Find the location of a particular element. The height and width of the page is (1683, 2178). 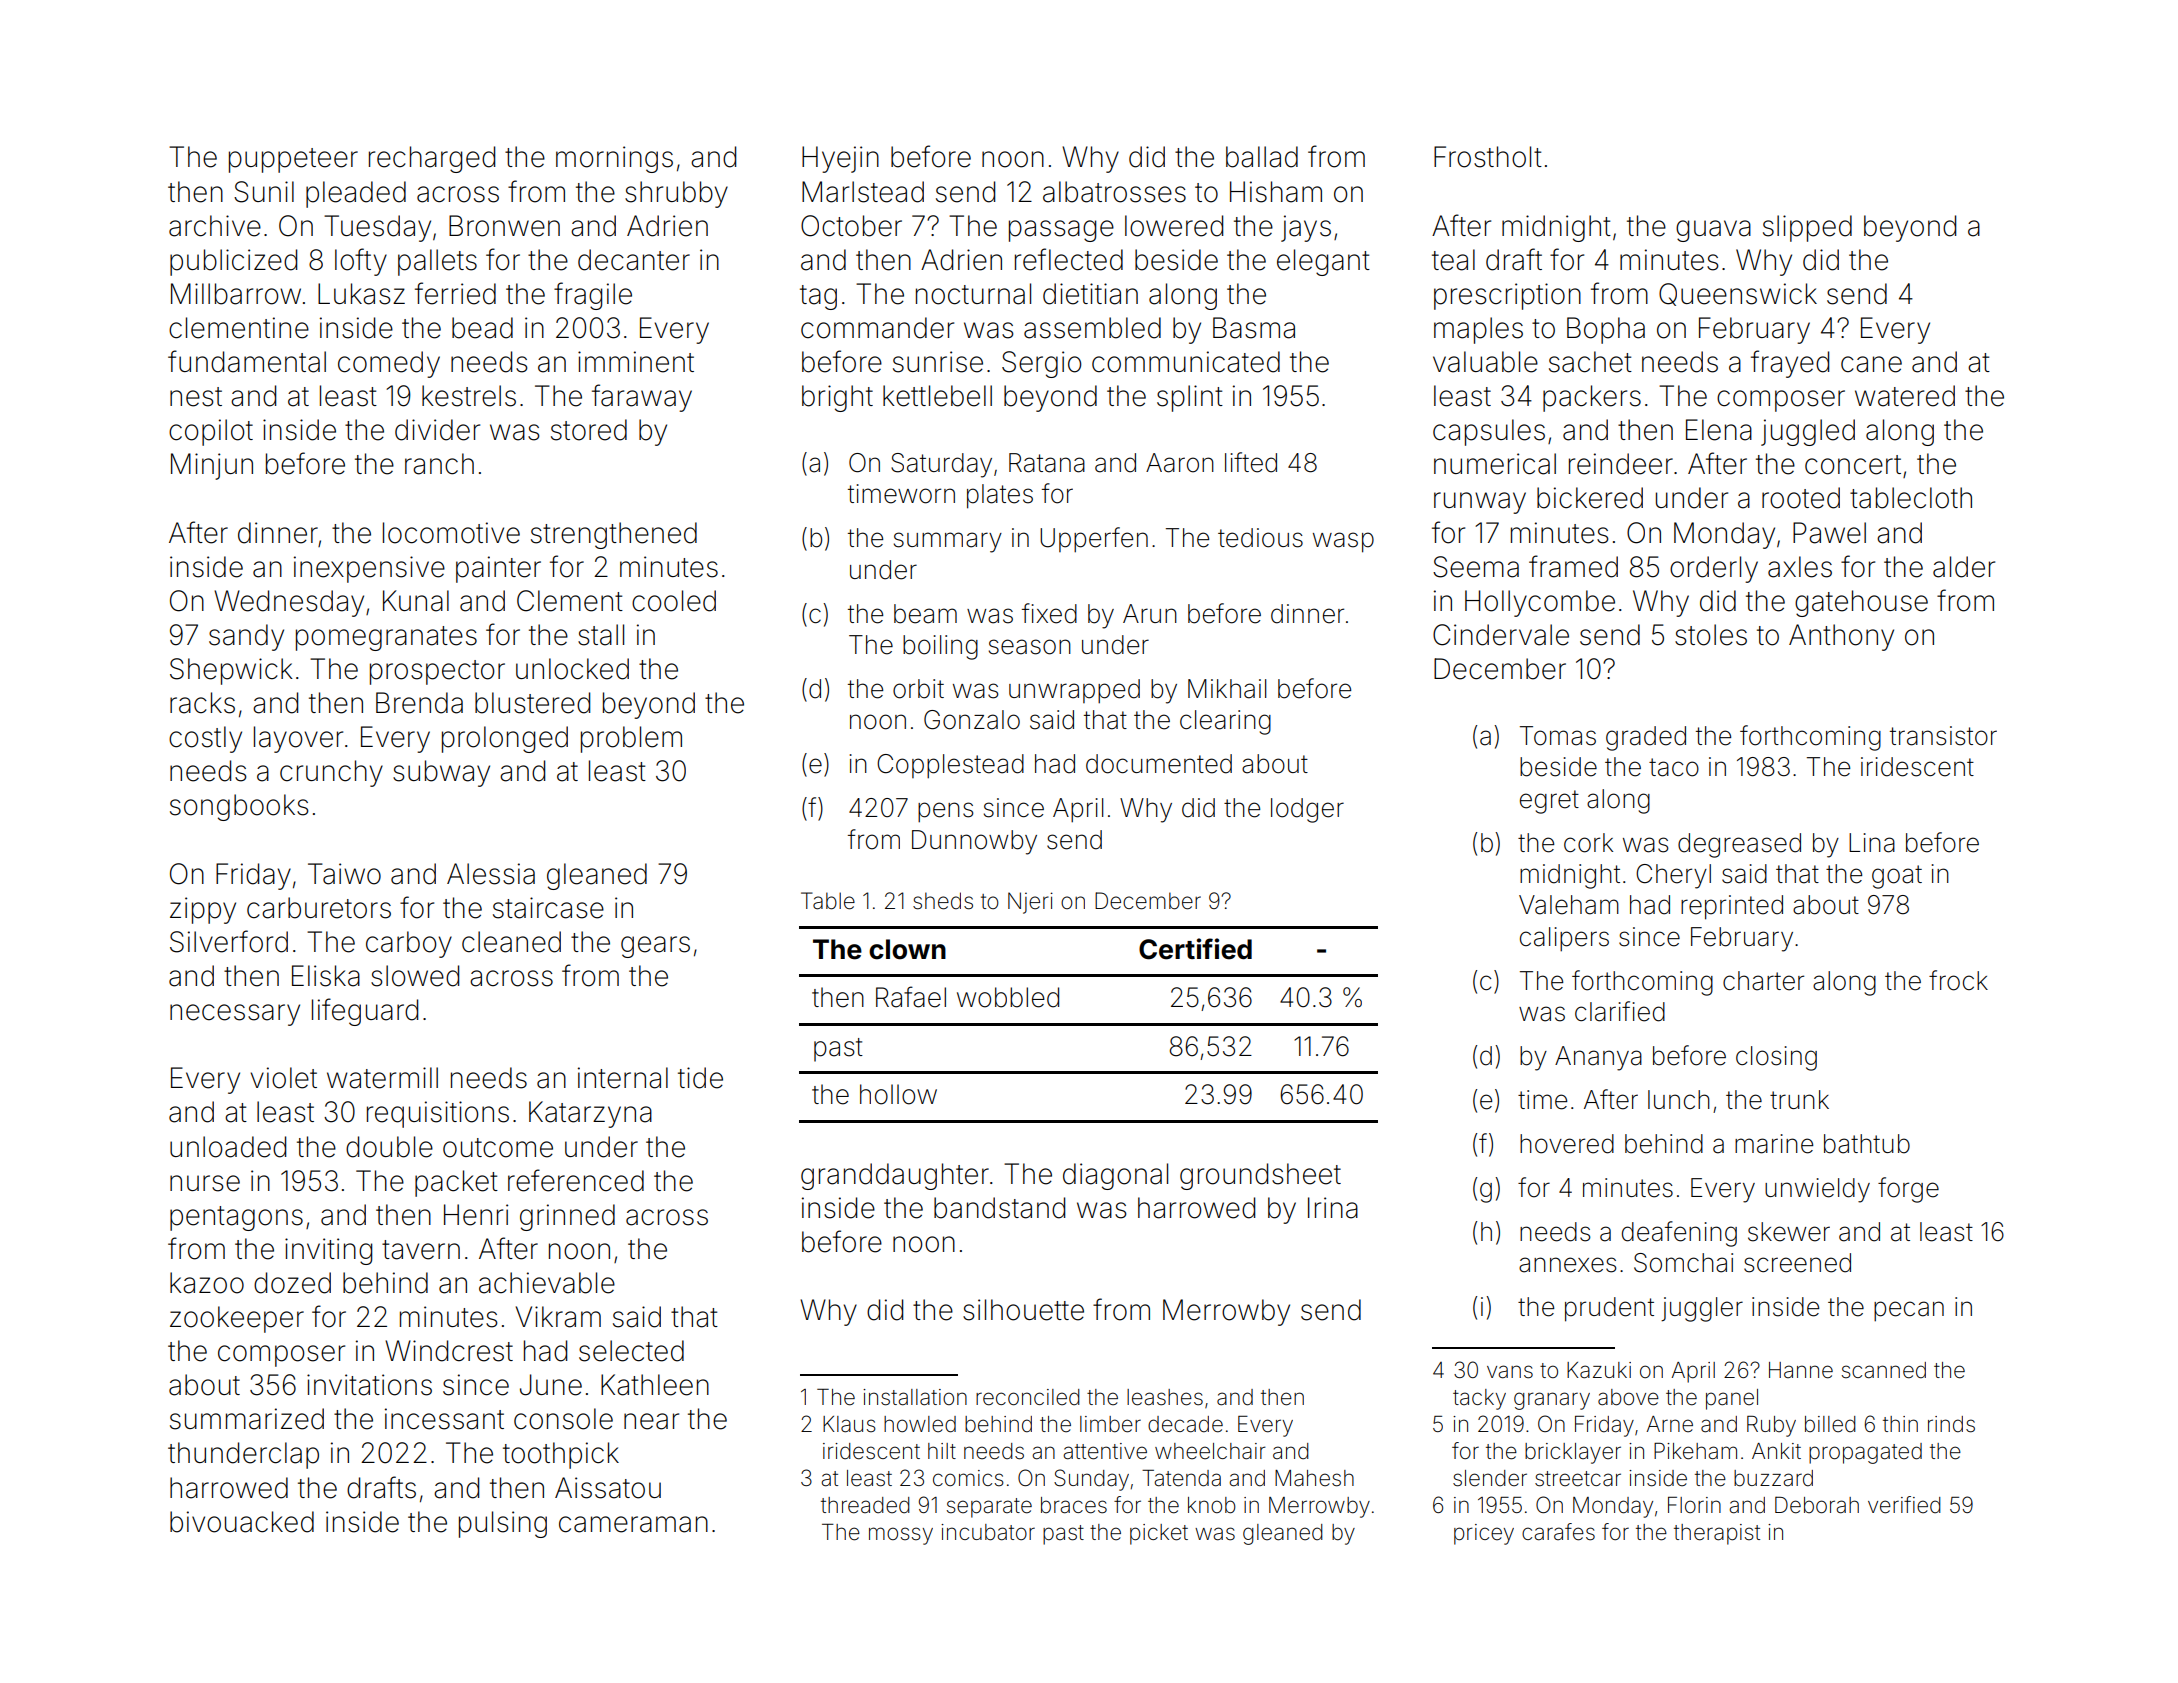

violet is located at coordinates (284, 1078).
